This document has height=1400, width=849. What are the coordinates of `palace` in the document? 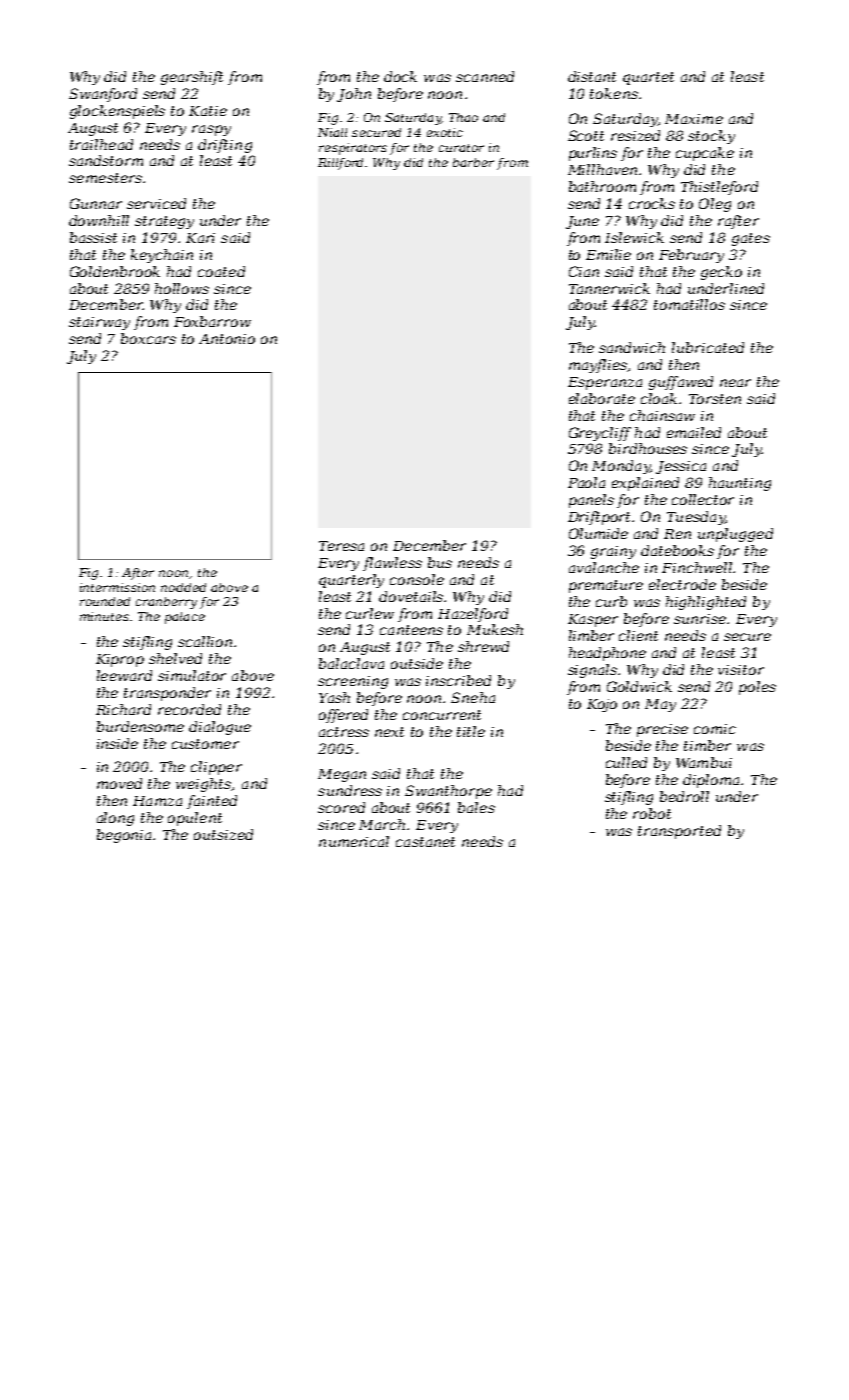 It's located at (185, 618).
